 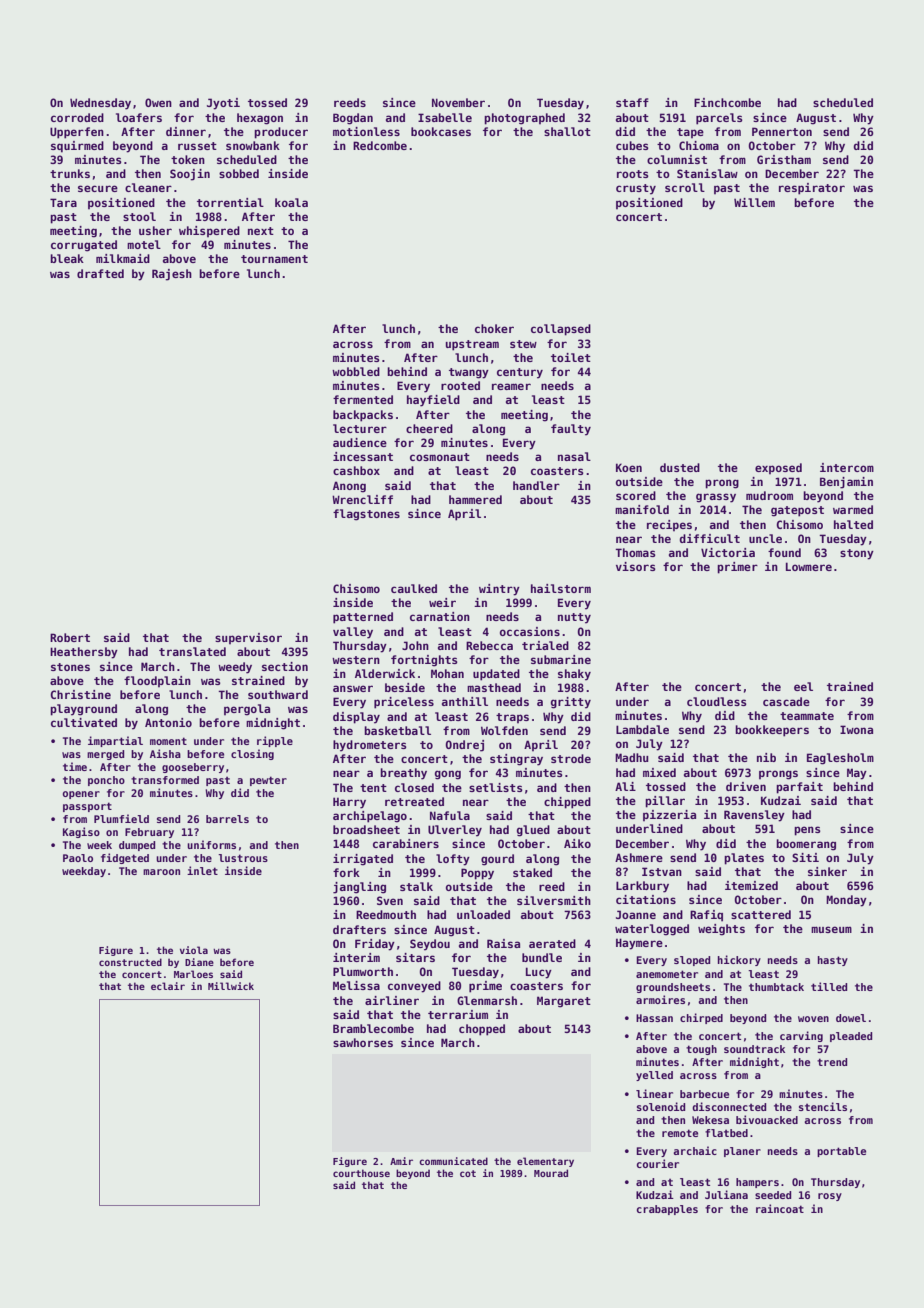 What do you see at coordinates (363, 416) in the page?
I see `backpacks` at bounding box center [363, 416].
